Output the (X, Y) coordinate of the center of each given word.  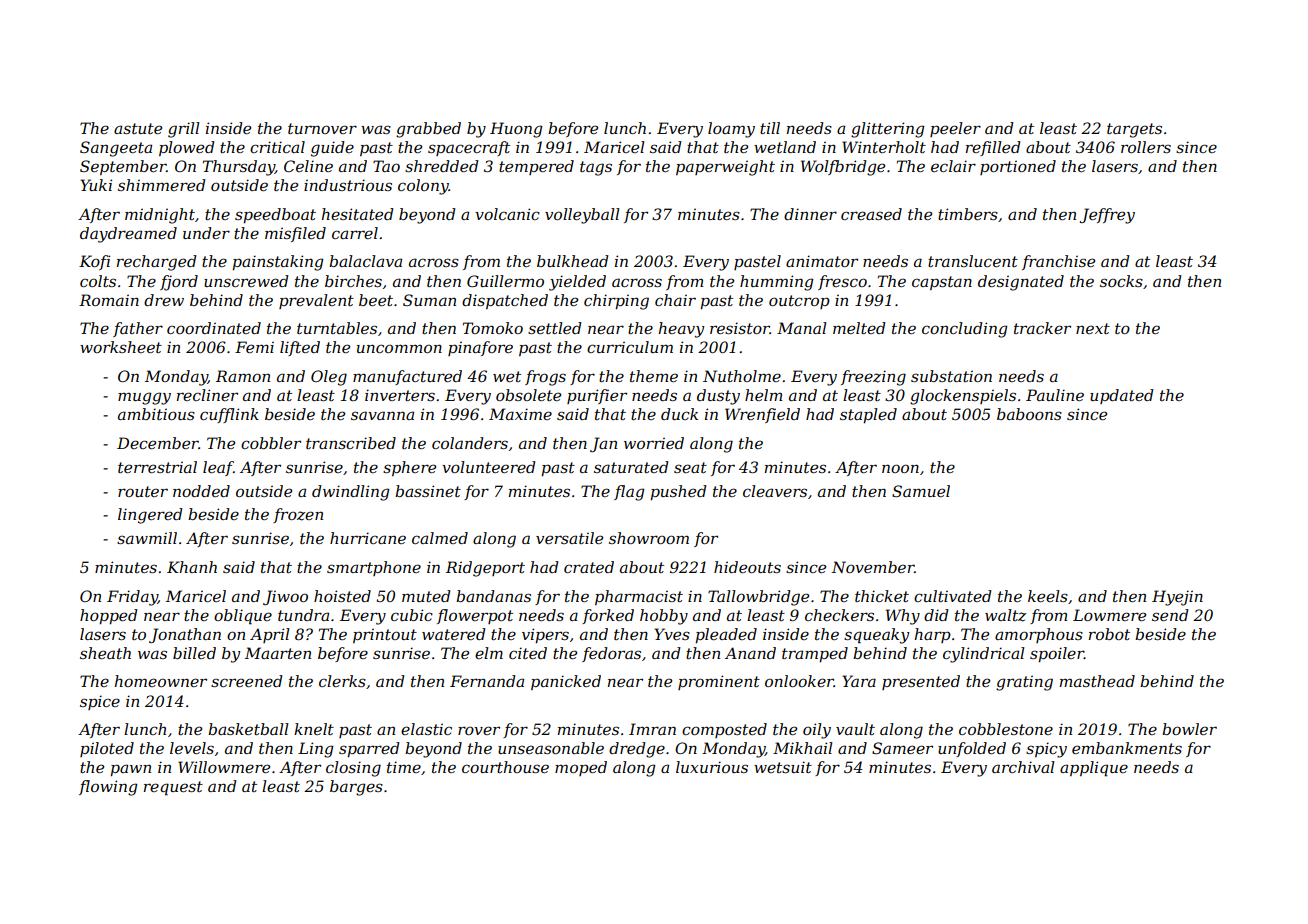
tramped (815, 654)
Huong (516, 130)
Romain (109, 300)
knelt (314, 729)
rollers (1146, 147)
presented (921, 682)
